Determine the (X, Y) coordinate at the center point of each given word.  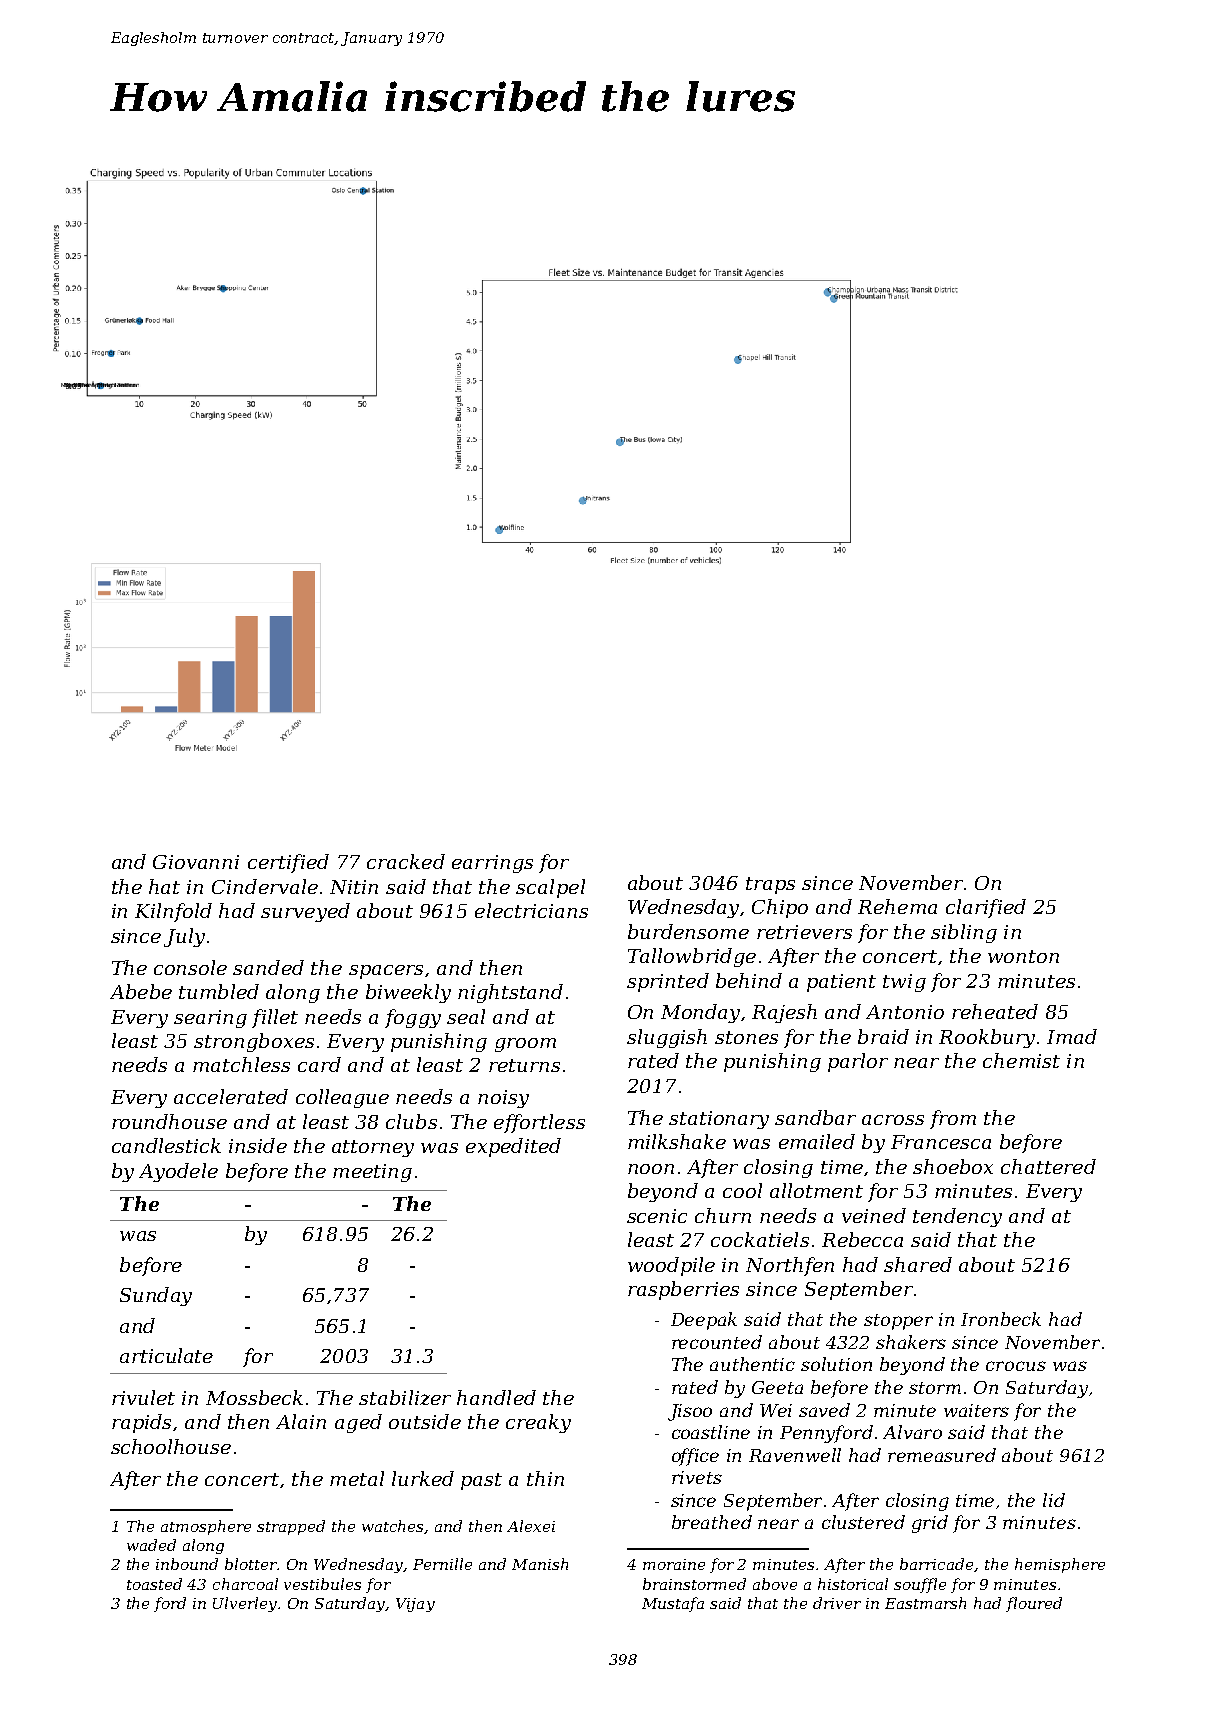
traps (770, 885)
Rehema (897, 906)
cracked (406, 861)
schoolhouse (171, 1446)
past (481, 1481)
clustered (863, 1522)
